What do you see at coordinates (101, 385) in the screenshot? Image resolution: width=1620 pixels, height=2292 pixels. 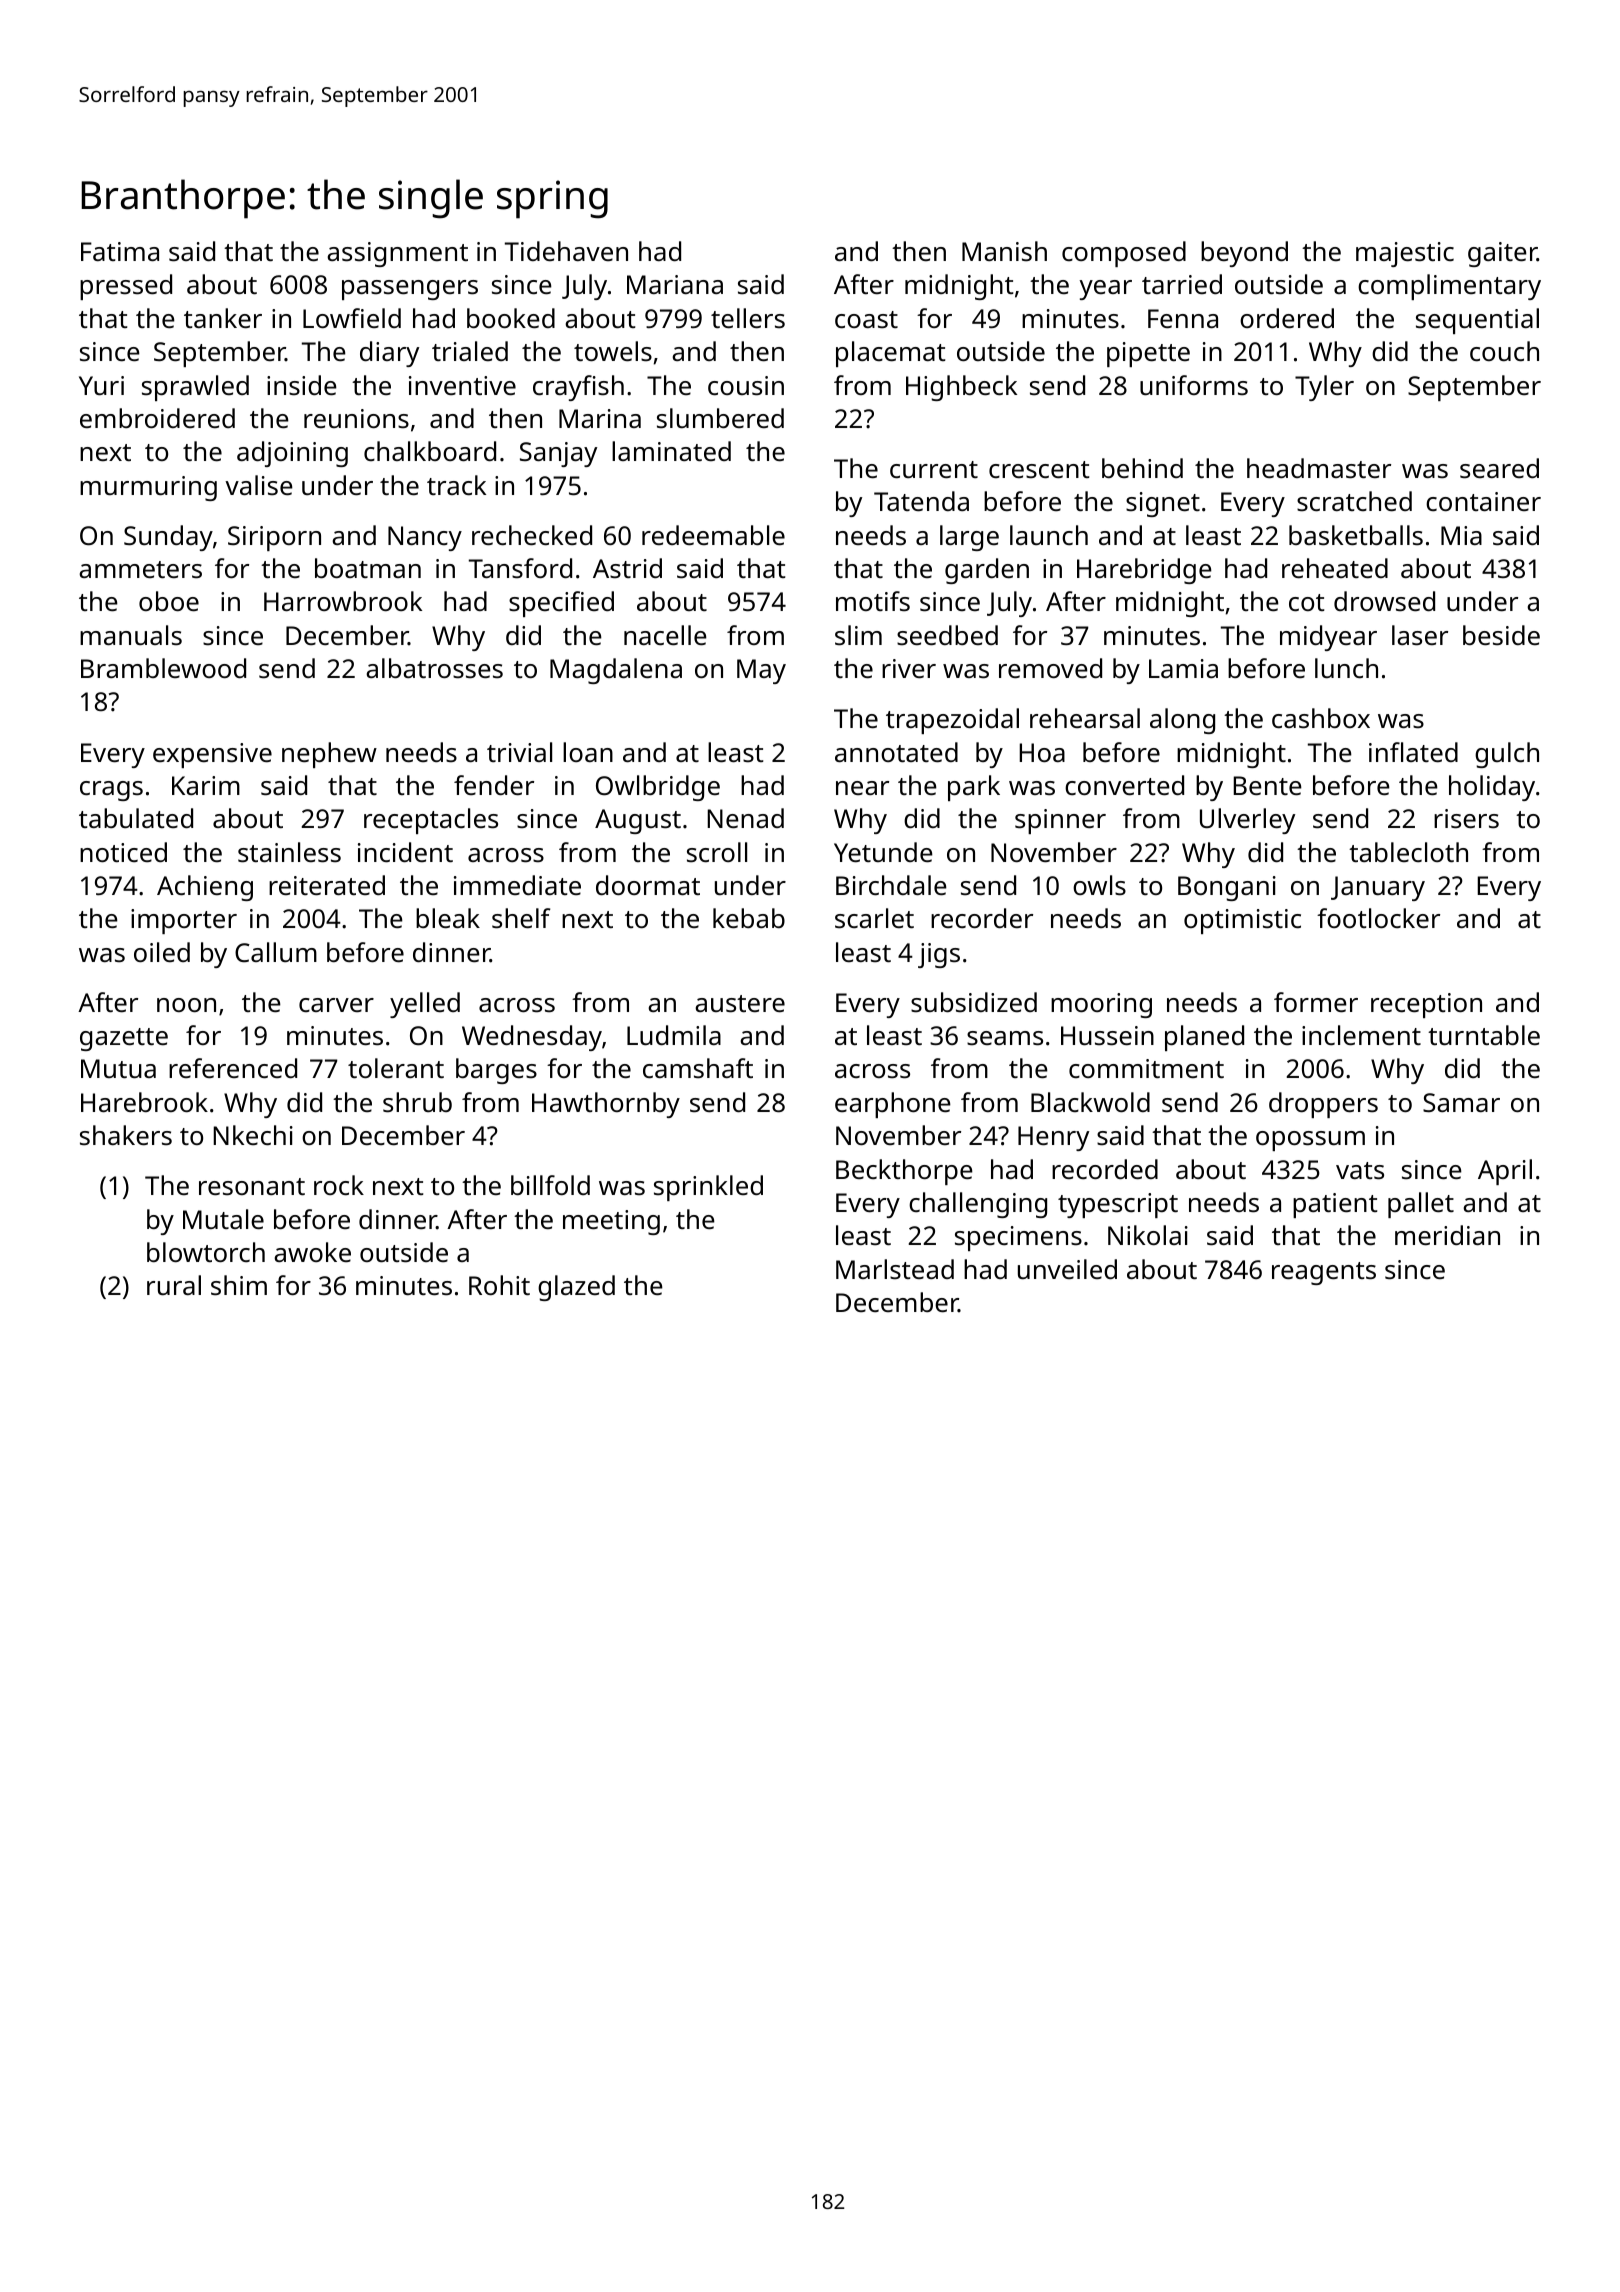 I see `Yuri` at bounding box center [101, 385].
